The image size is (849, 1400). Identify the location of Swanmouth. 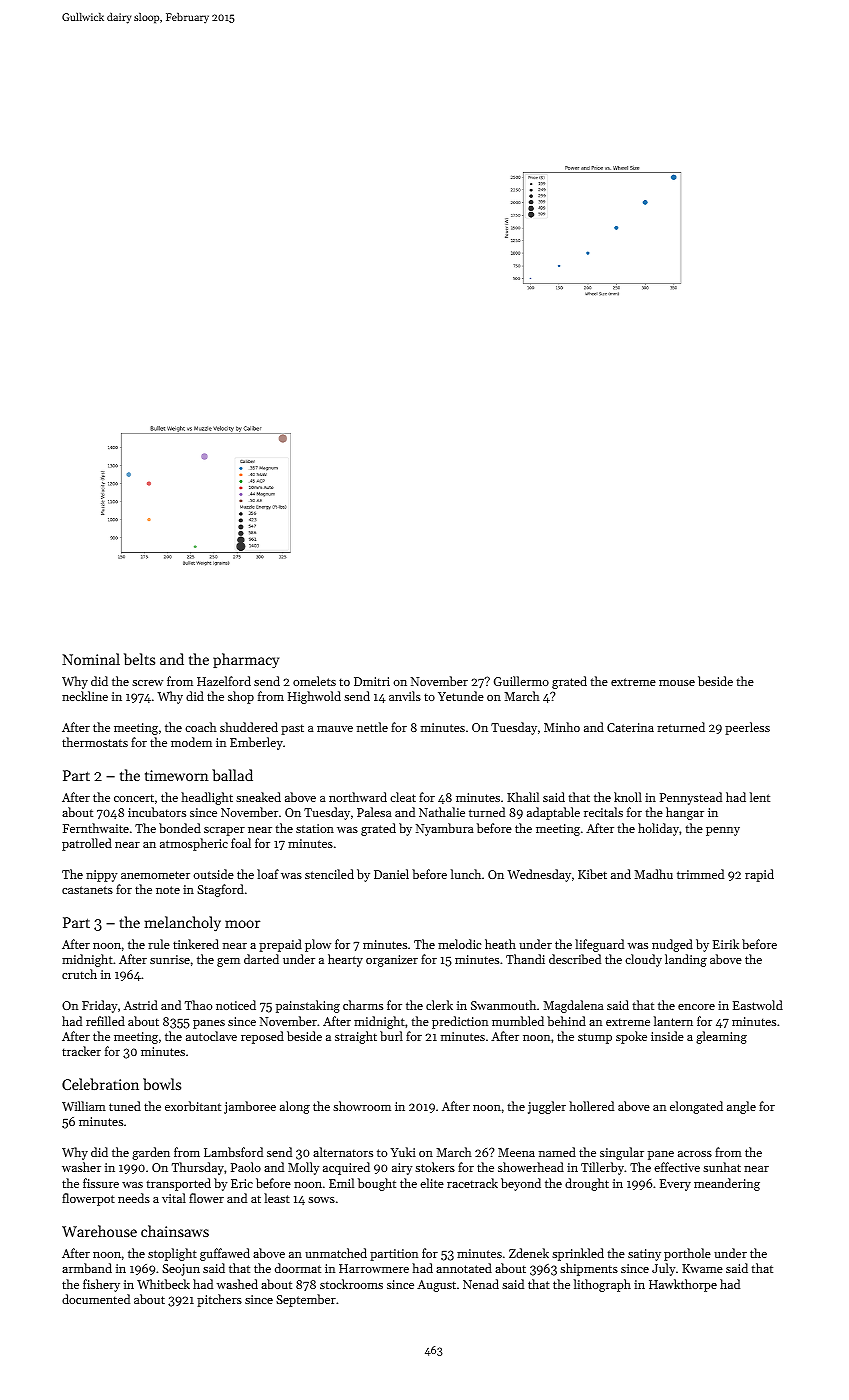
(503, 1005).
